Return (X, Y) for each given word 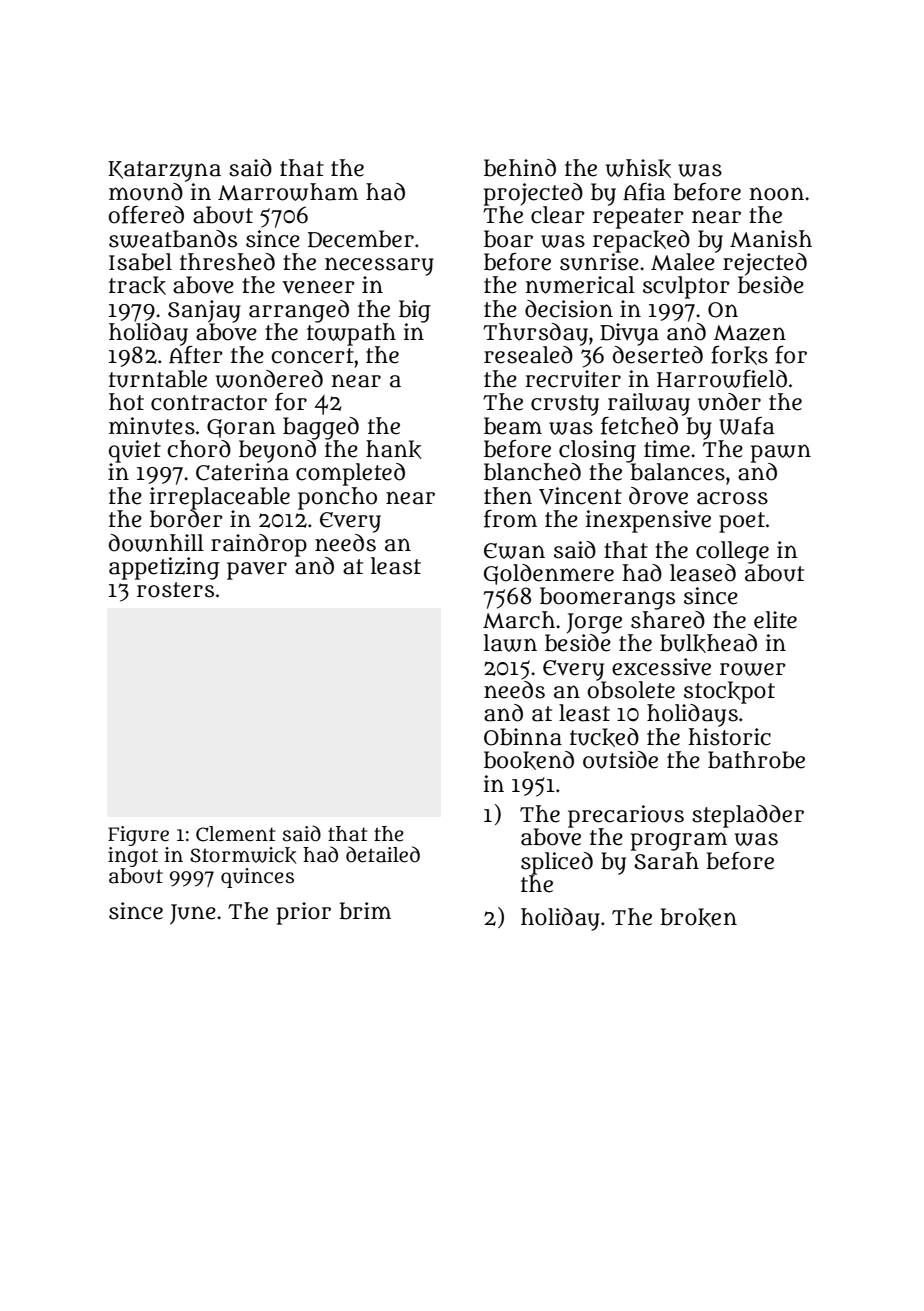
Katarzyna (164, 171)
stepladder (748, 816)
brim (365, 911)
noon (776, 194)
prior (304, 913)
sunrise (599, 261)
